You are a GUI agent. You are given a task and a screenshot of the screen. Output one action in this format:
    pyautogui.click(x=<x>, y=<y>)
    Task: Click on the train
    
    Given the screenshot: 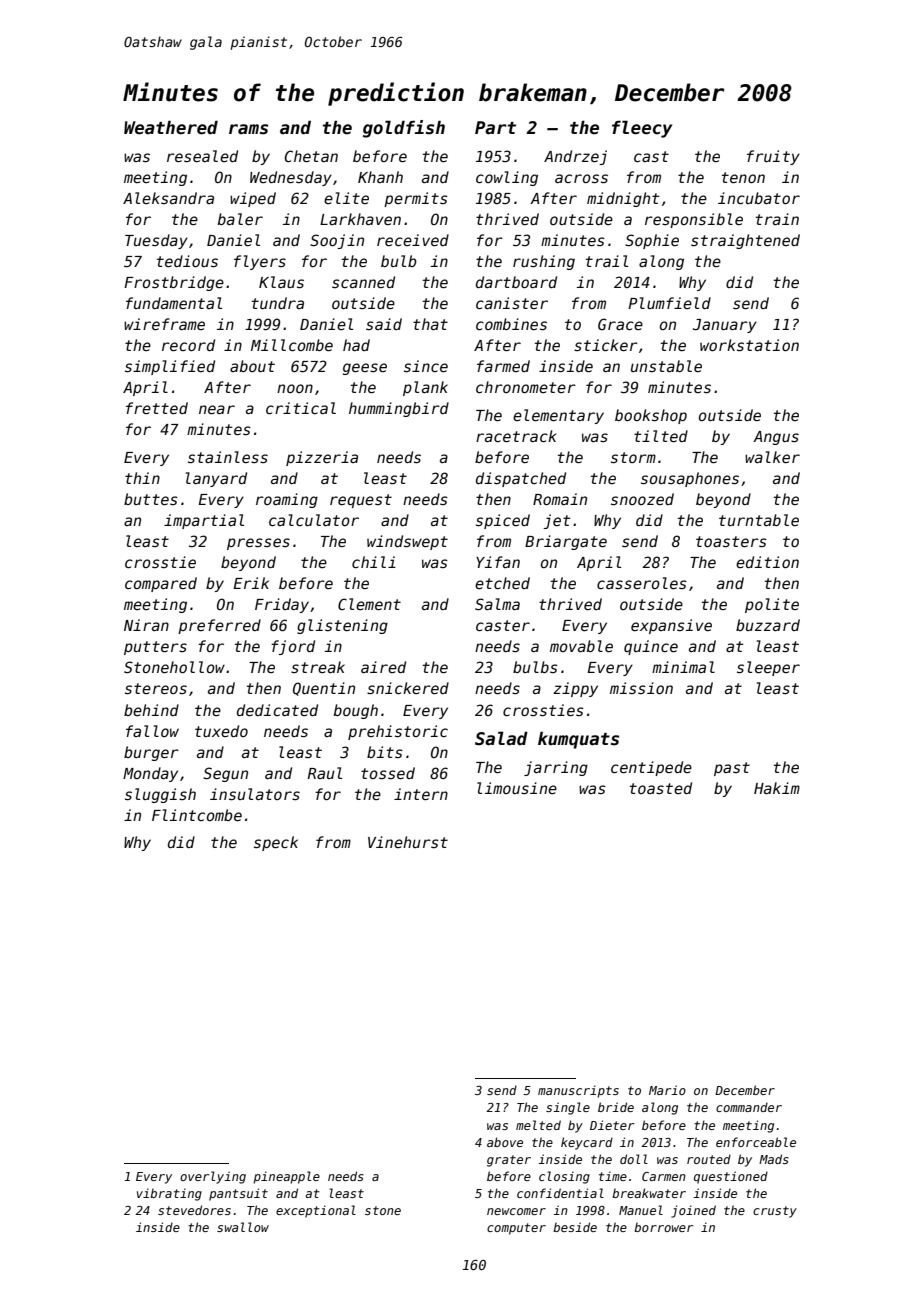 What is the action you would take?
    pyautogui.click(x=777, y=219)
